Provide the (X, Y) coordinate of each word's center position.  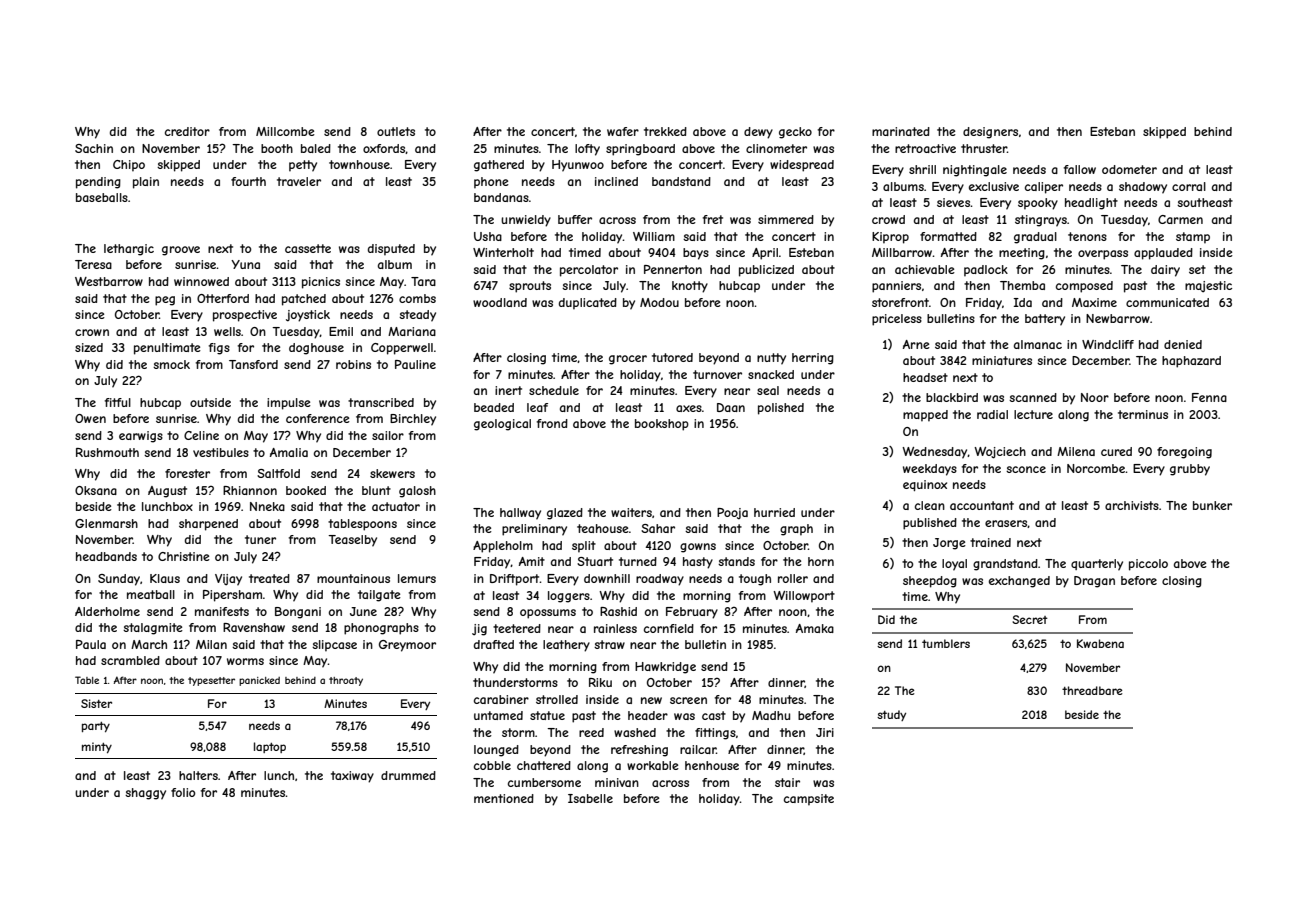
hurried (774, 512)
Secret (1030, 619)
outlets (396, 131)
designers (990, 133)
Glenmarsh (106, 523)
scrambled (130, 660)
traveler (299, 181)
